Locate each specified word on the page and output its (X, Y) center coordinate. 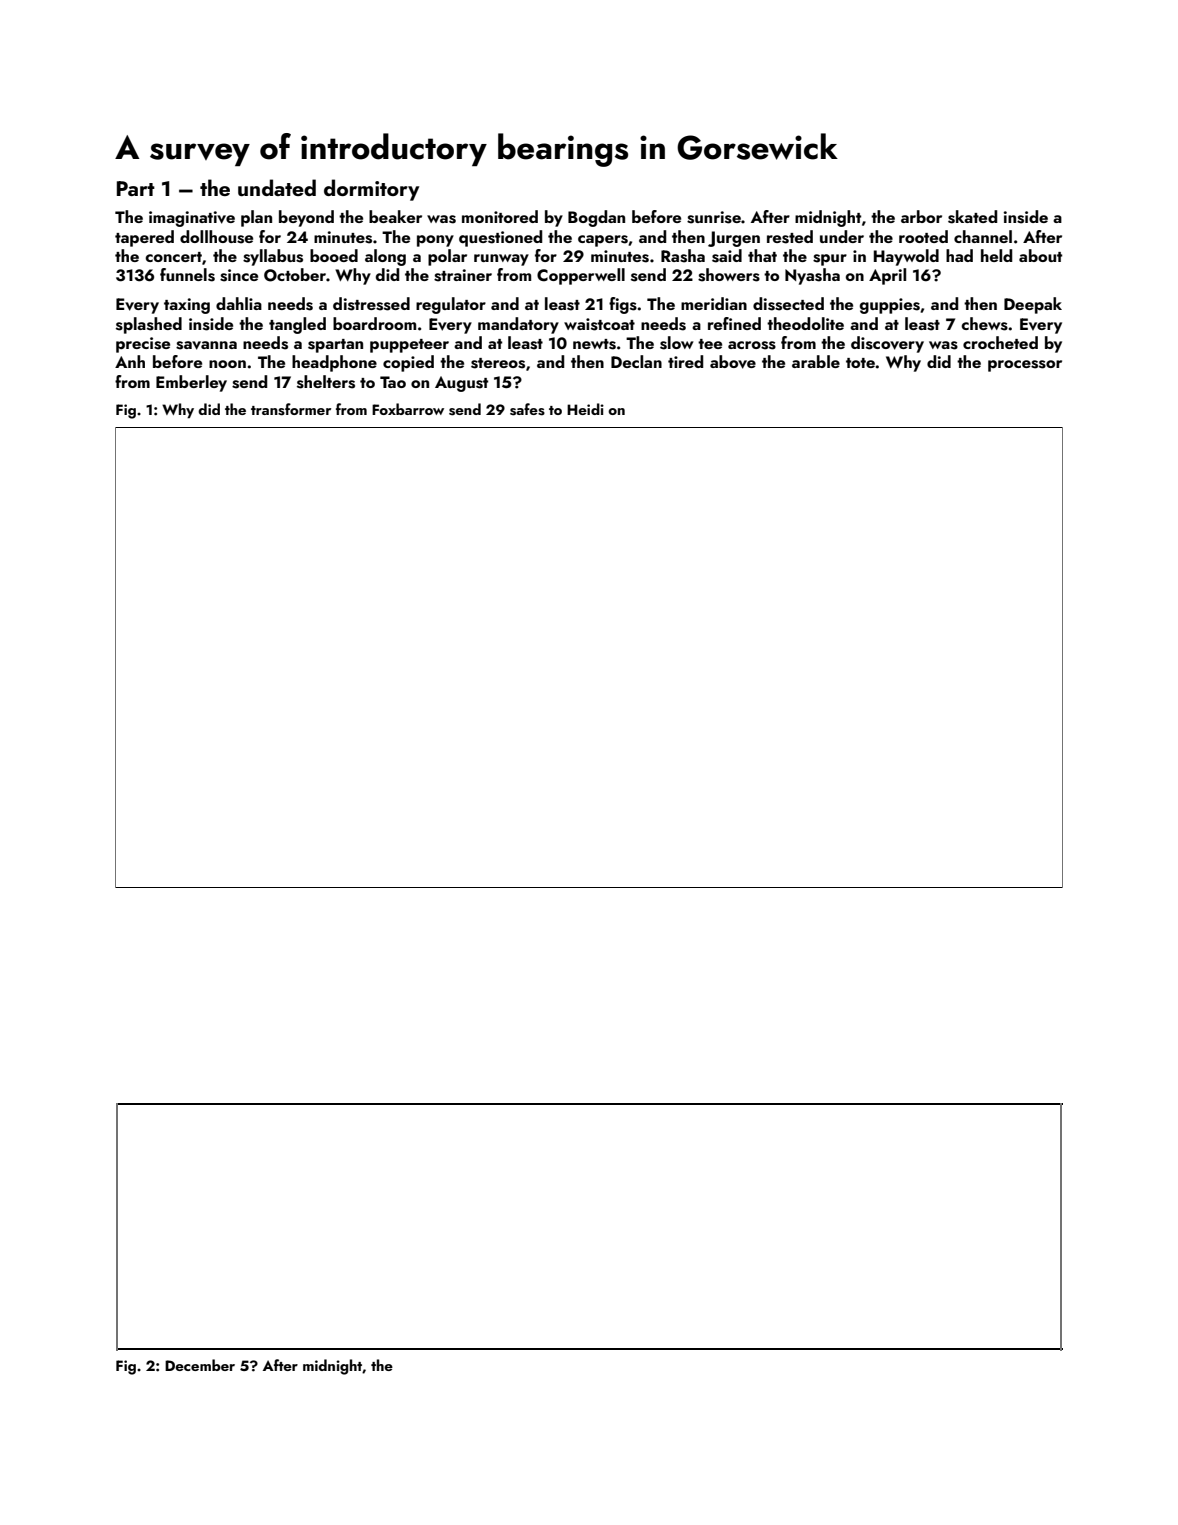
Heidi (585, 409)
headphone (334, 363)
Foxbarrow (408, 409)
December (200, 1365)
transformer (291, 409)
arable (816, 361)
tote (860, 363)
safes (527, 409)
